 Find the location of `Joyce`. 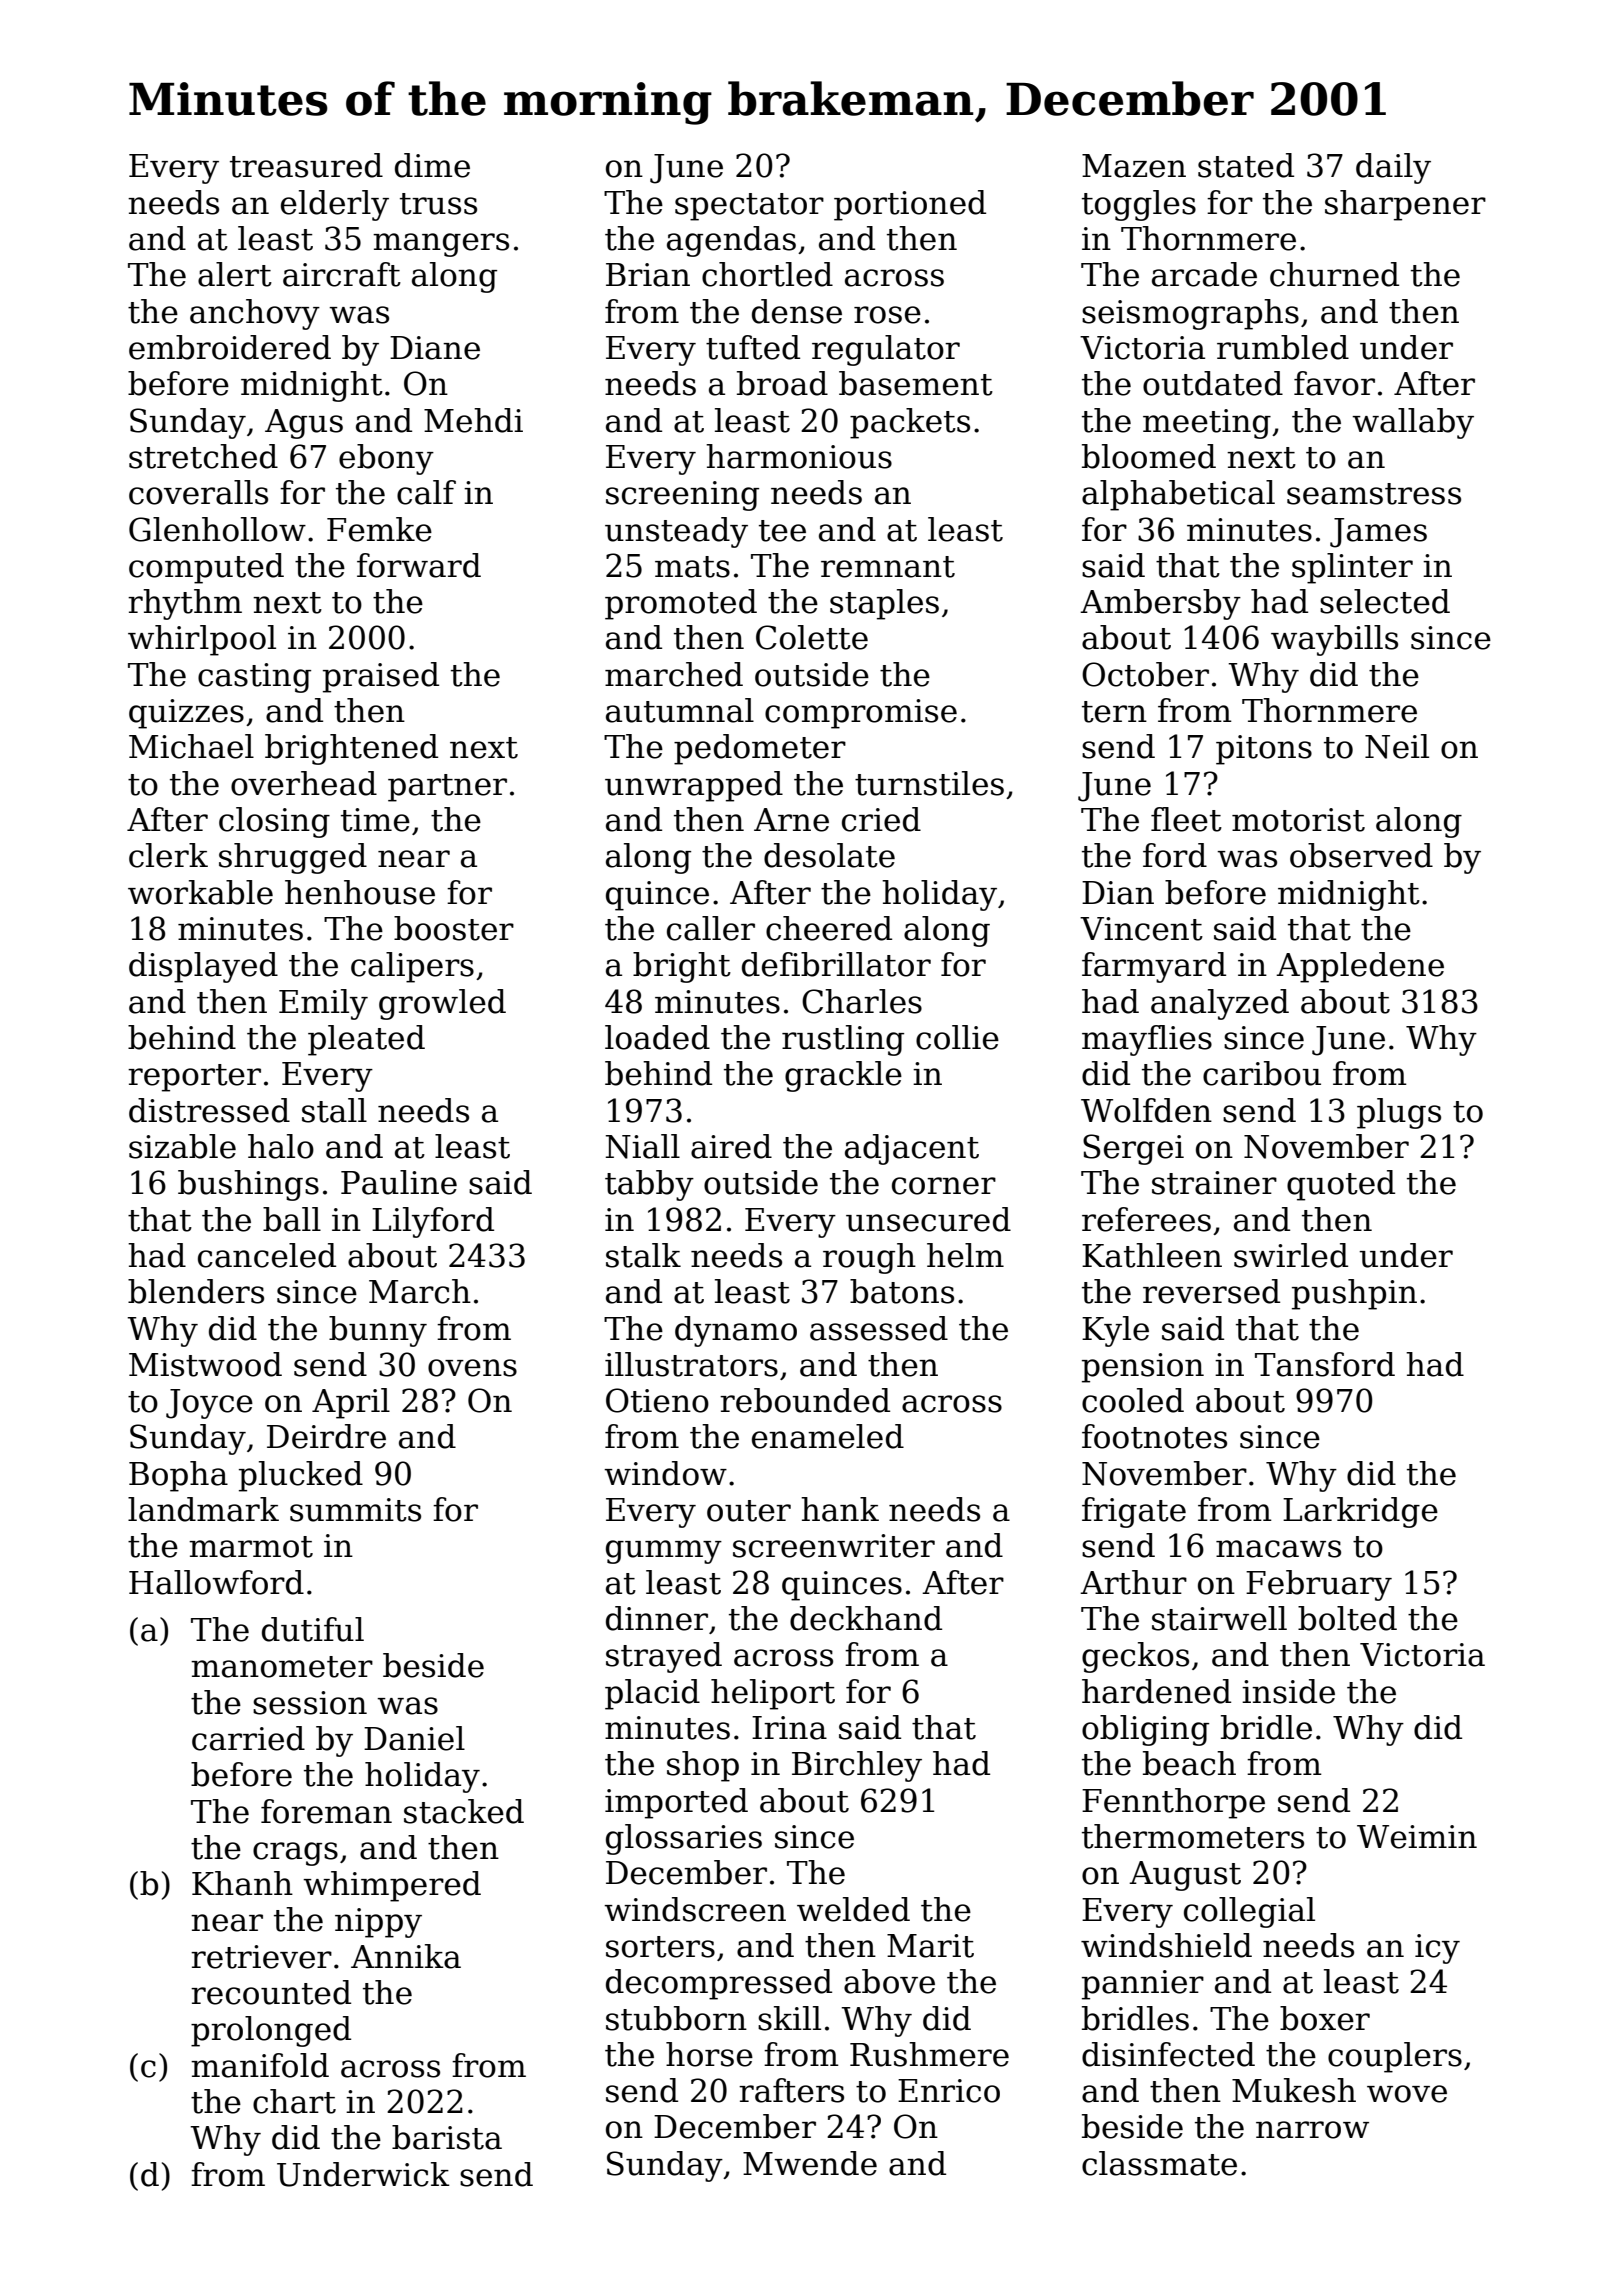

Joyce is located at coordinates (209, 1404).
